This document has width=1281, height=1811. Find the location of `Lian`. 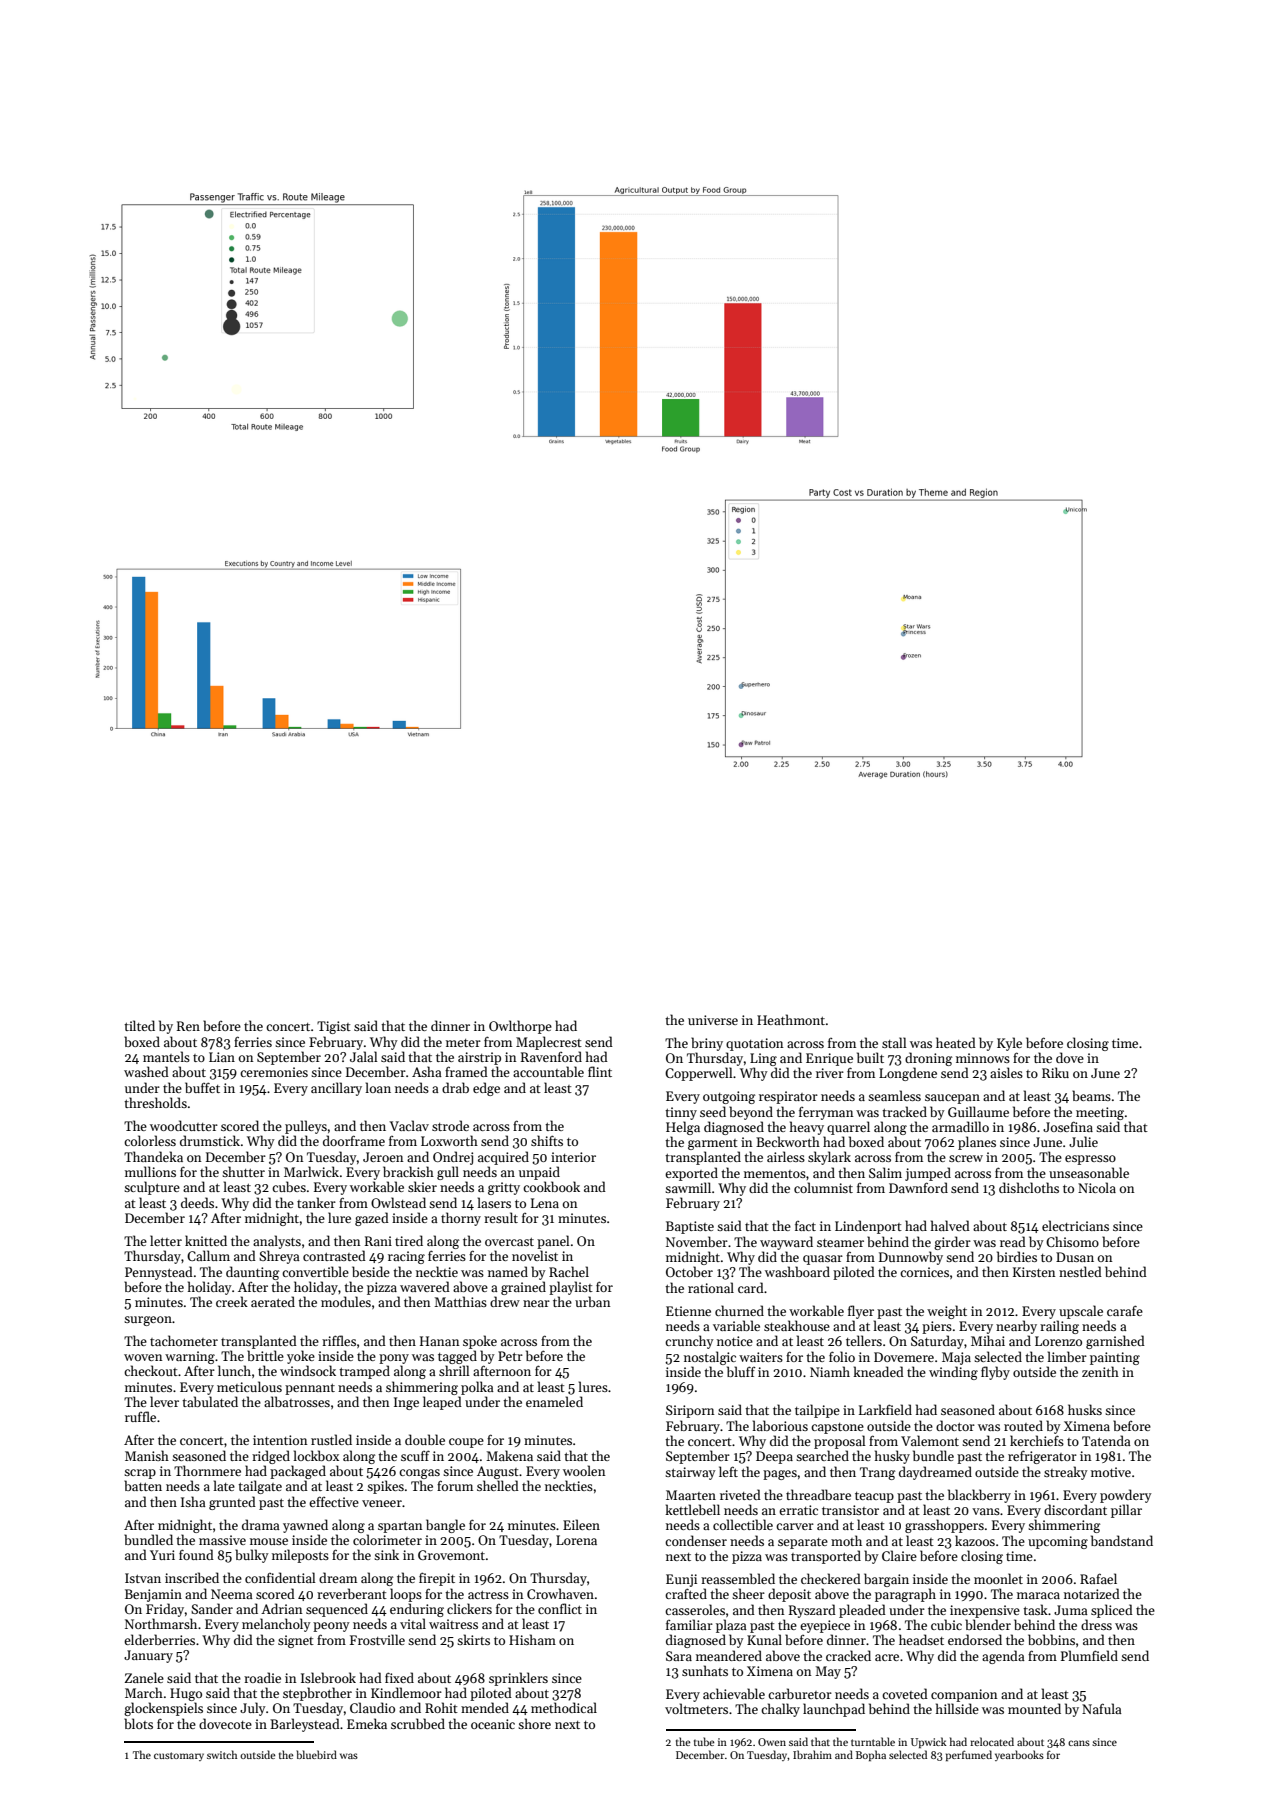

Lian is located at coordinates (222, 1057).
